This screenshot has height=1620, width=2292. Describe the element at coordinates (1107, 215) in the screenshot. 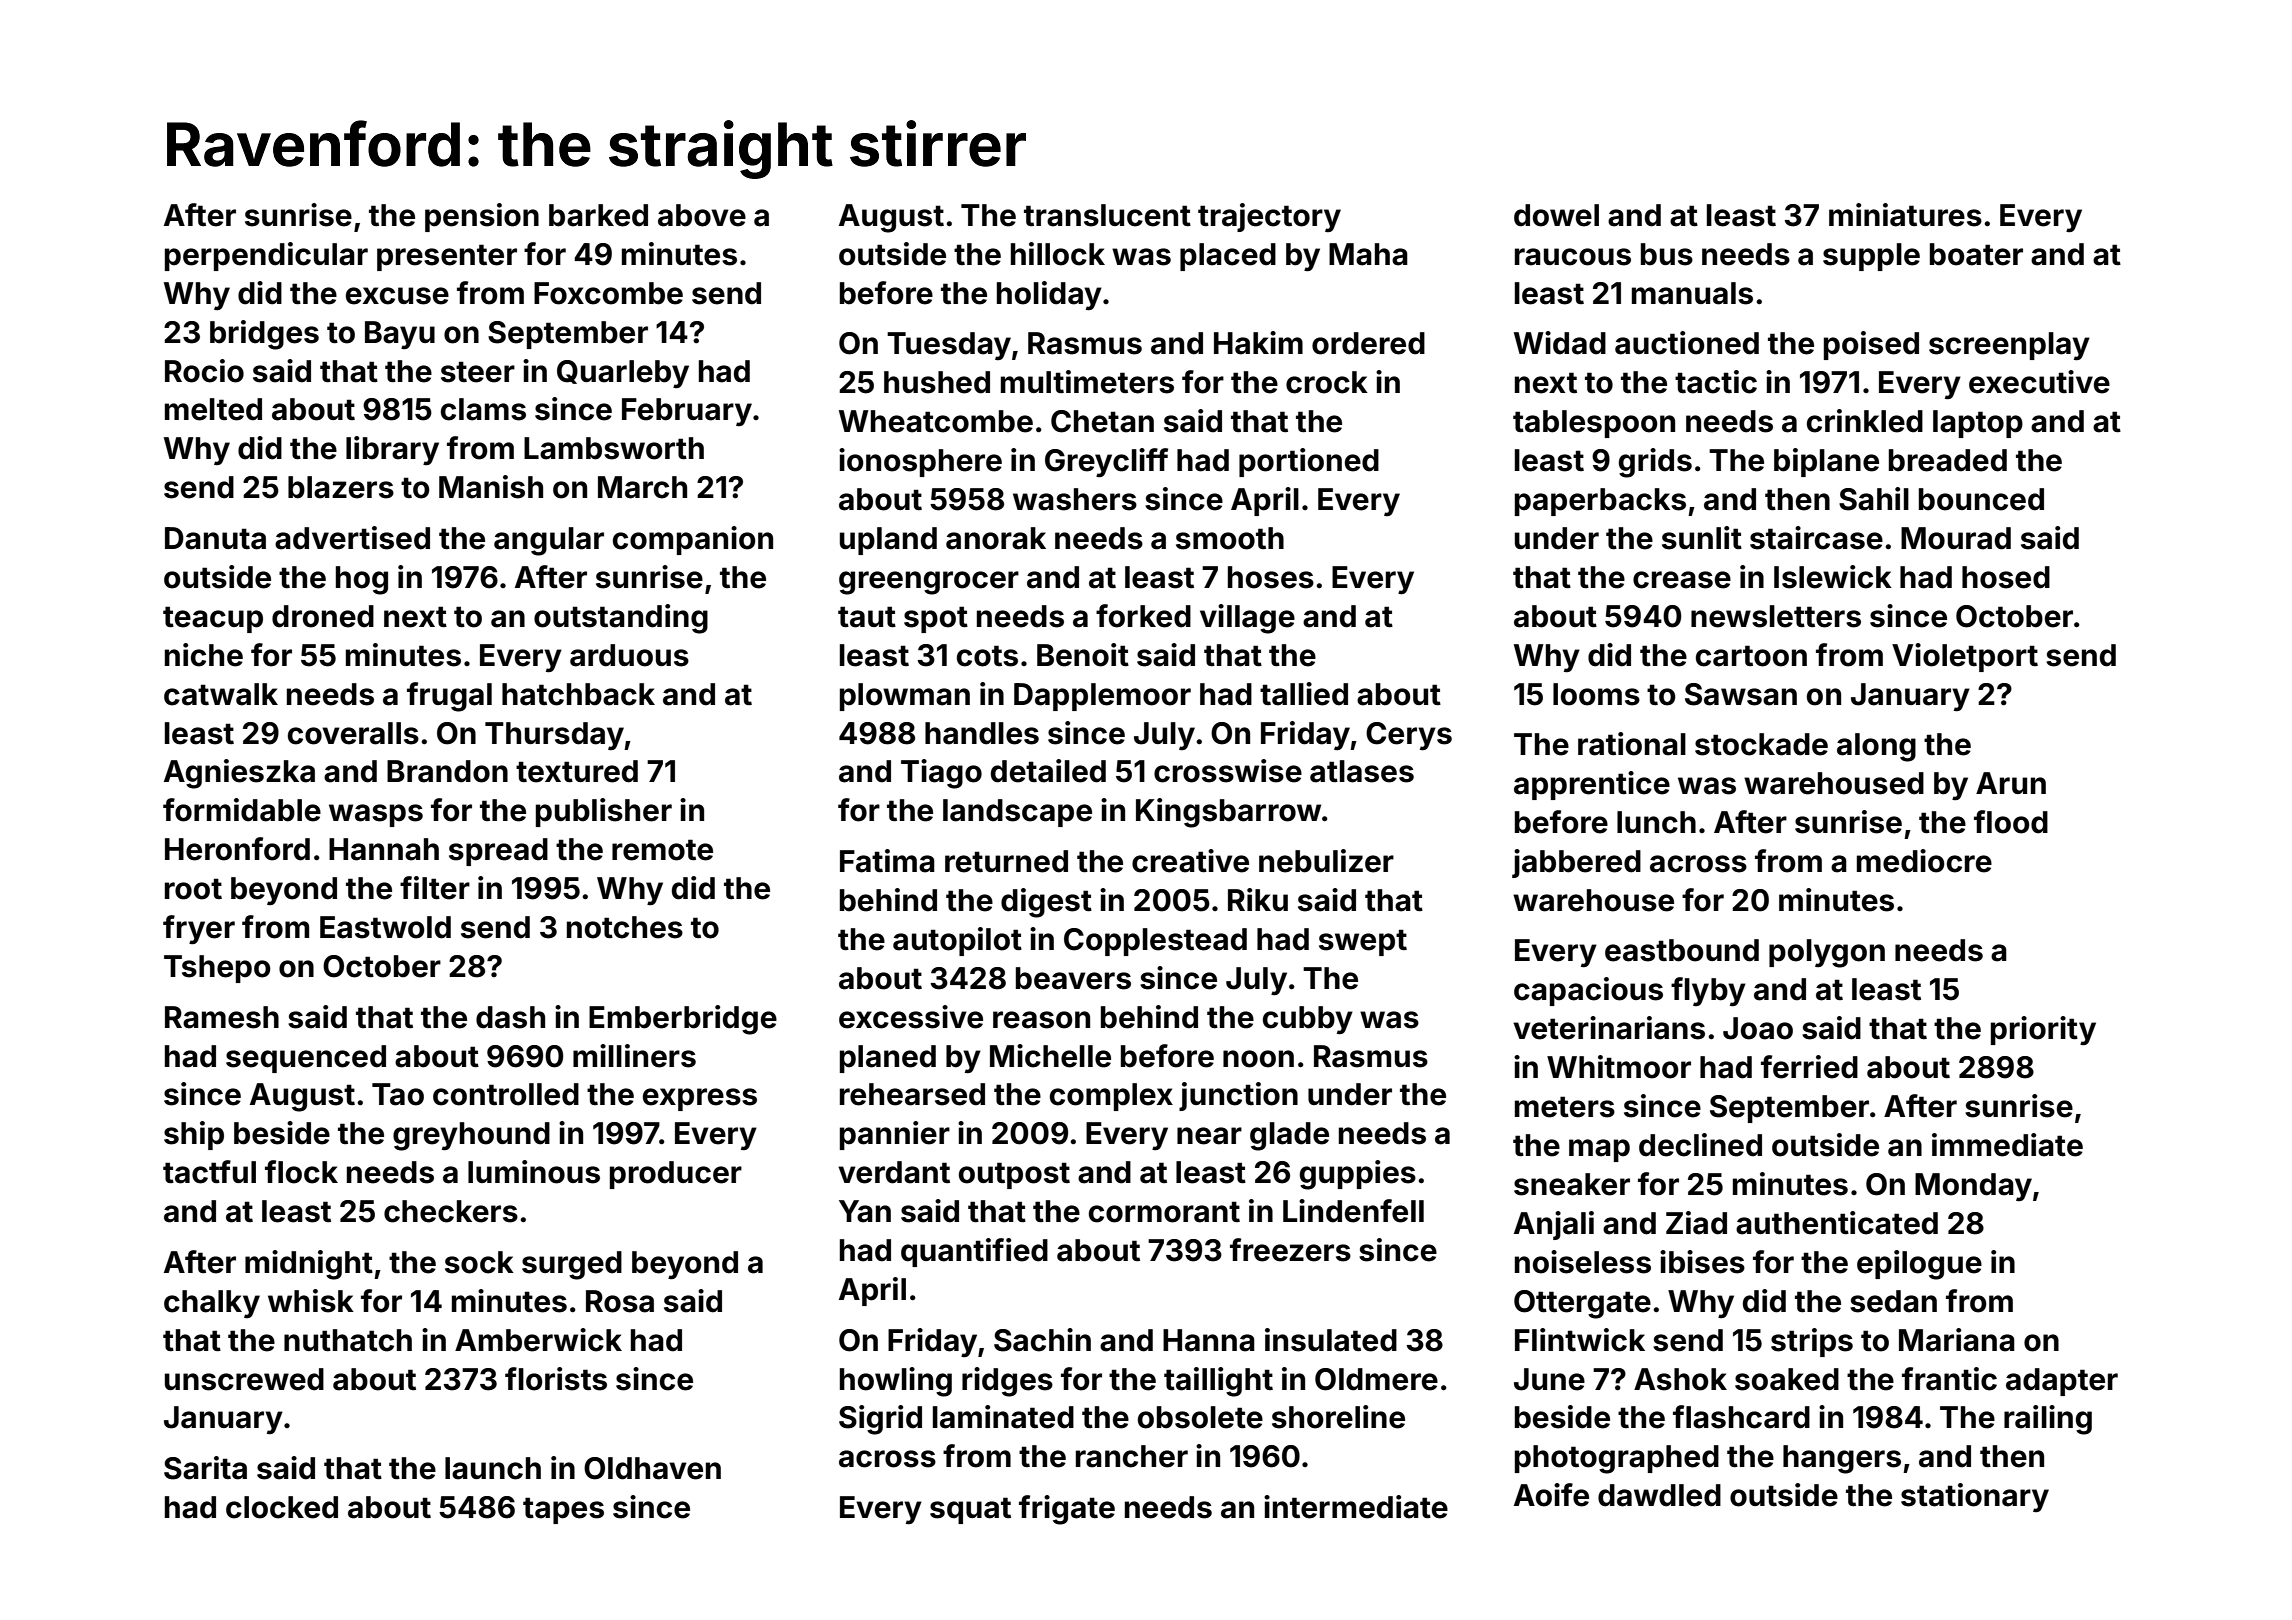

I see `translucent` at that location.
